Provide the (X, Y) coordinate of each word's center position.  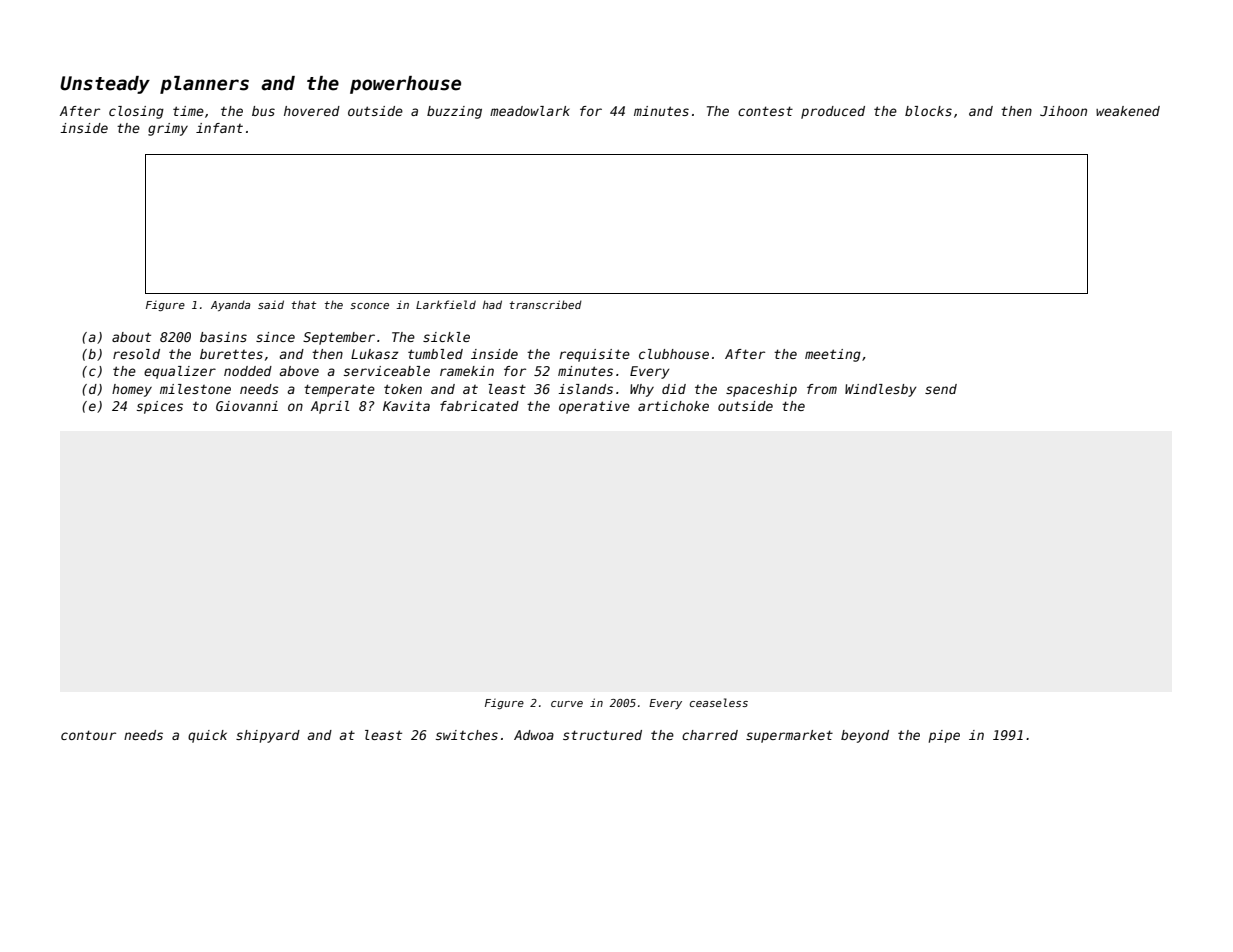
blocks (928, 111)
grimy (168, 129)
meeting (833, 355)
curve (567, 704)
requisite (594, 355)
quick (207, 736)
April (330, 407)
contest (765, 111)
